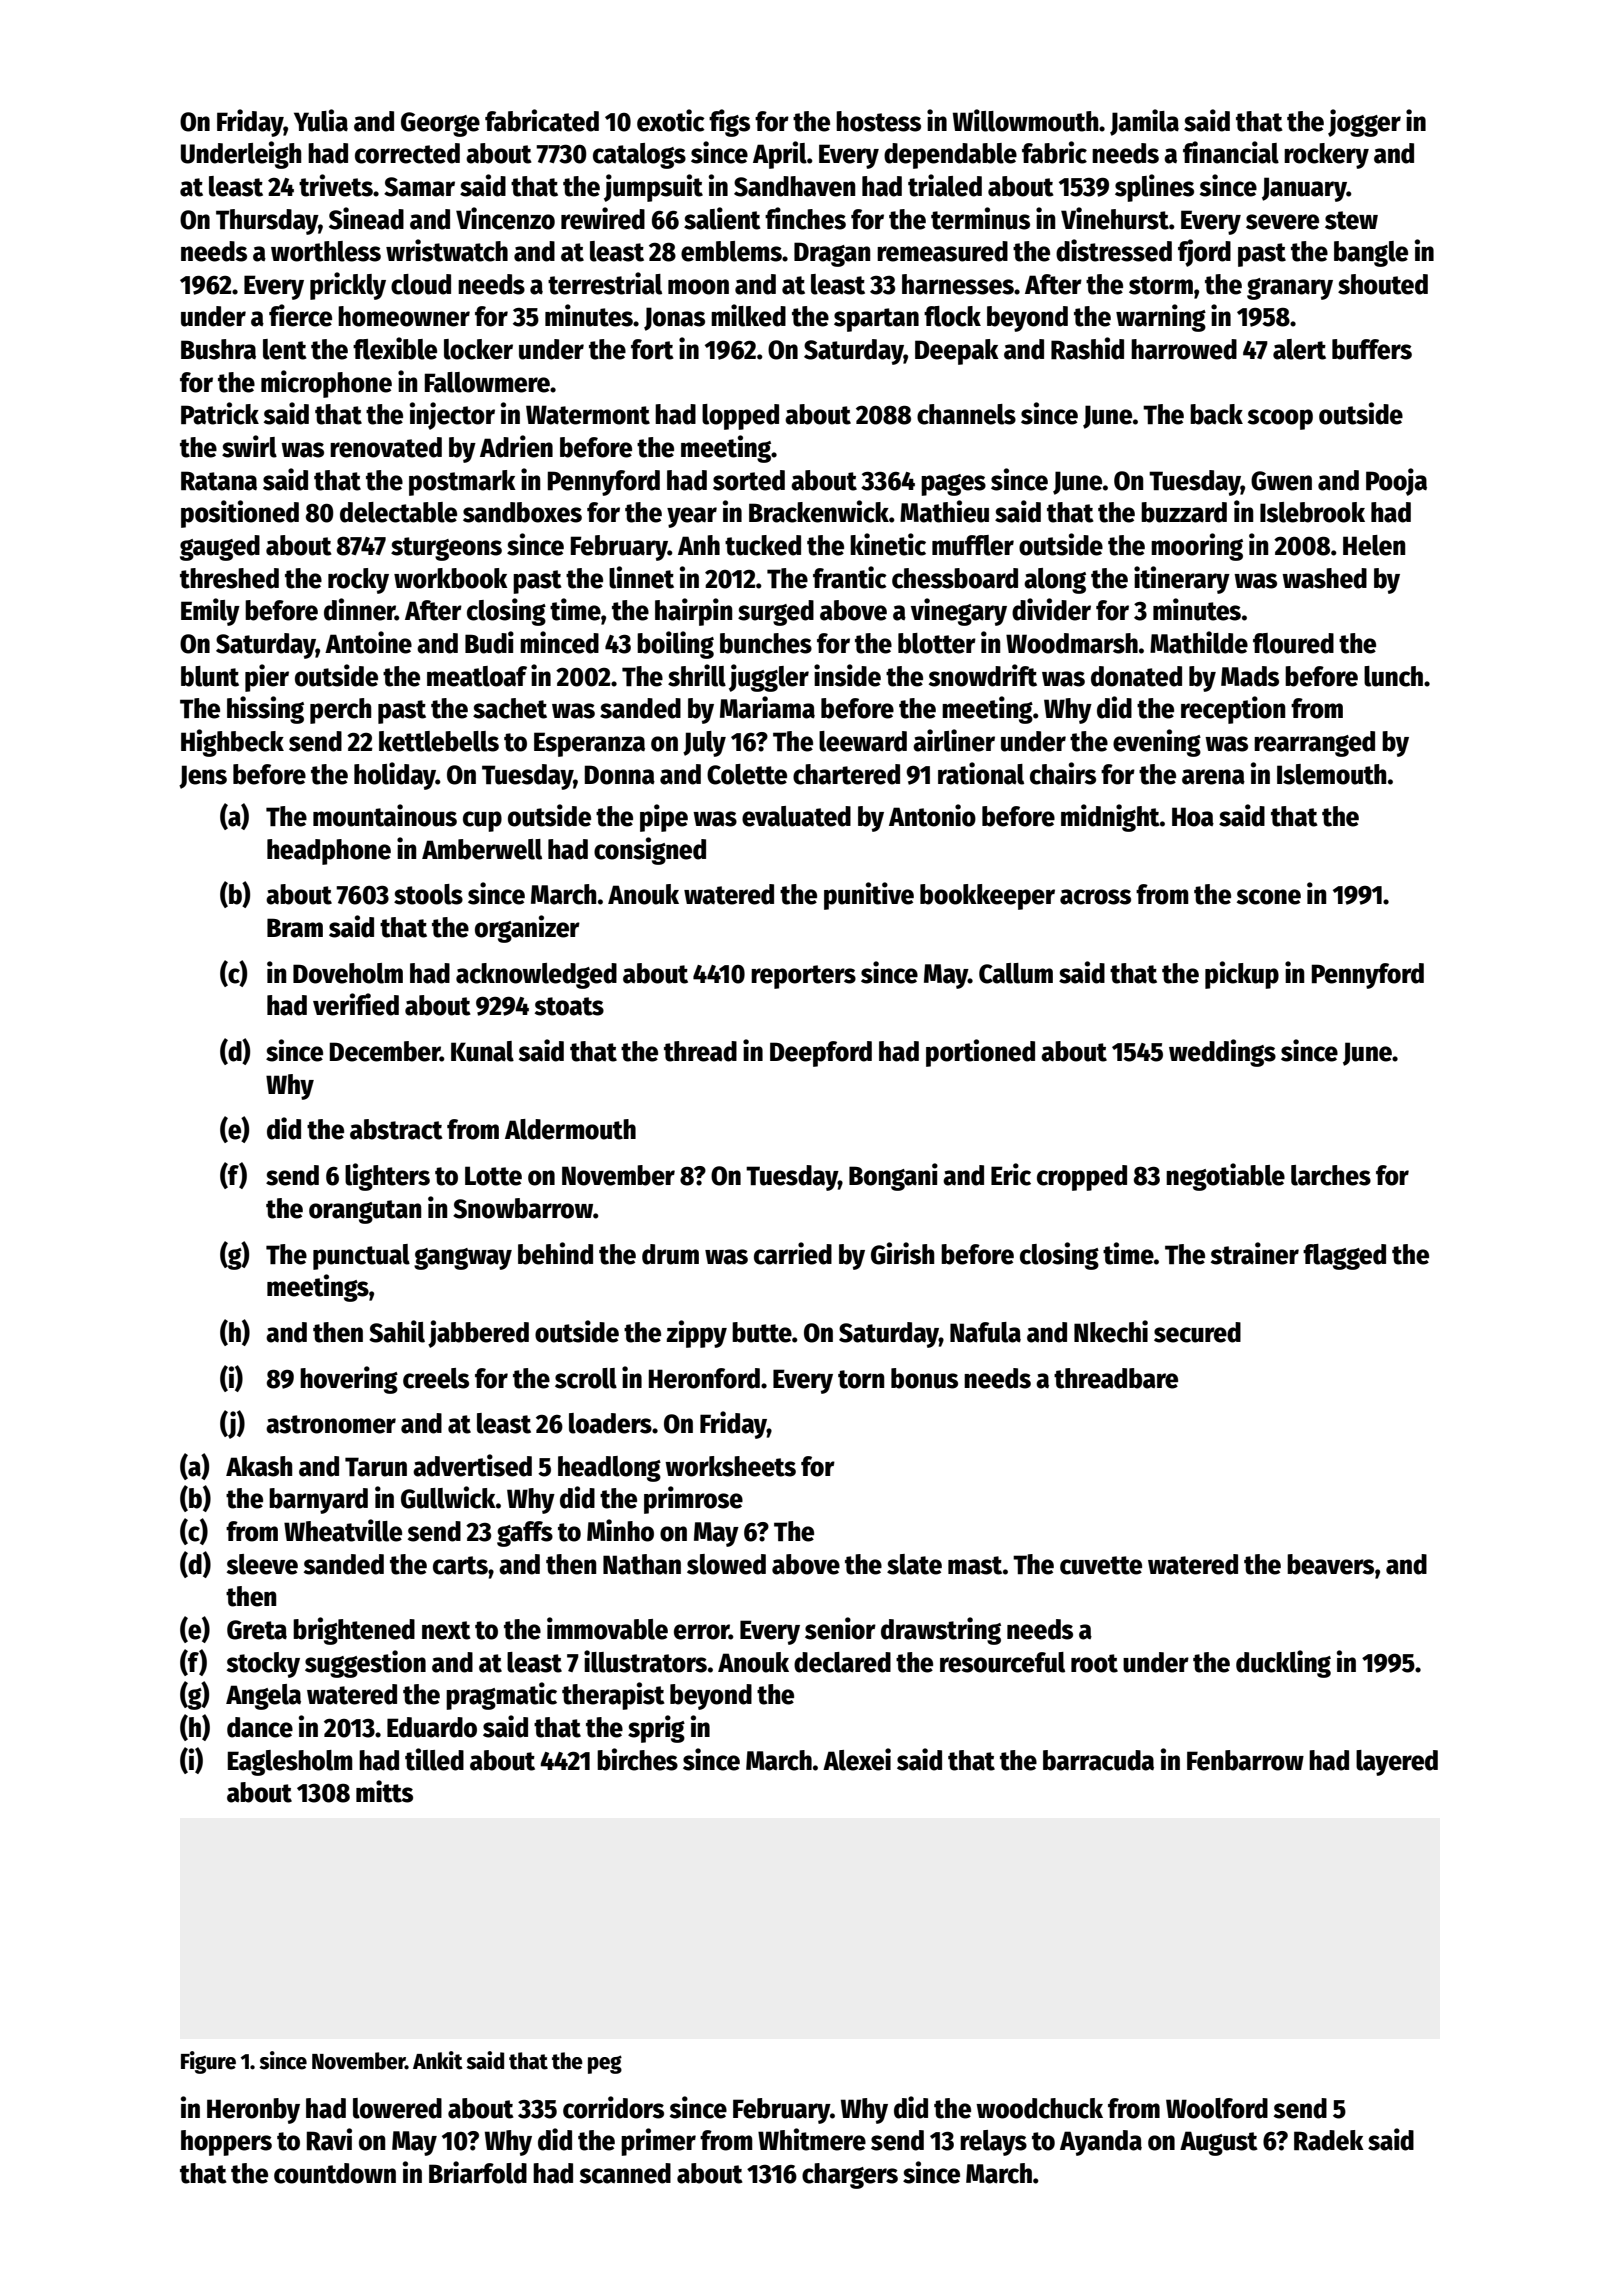 The width and height of the screenshot is (1620, 2292). Describe the element at coordinates (975, 1565) in the screenshot. I see `mast` at that location.
